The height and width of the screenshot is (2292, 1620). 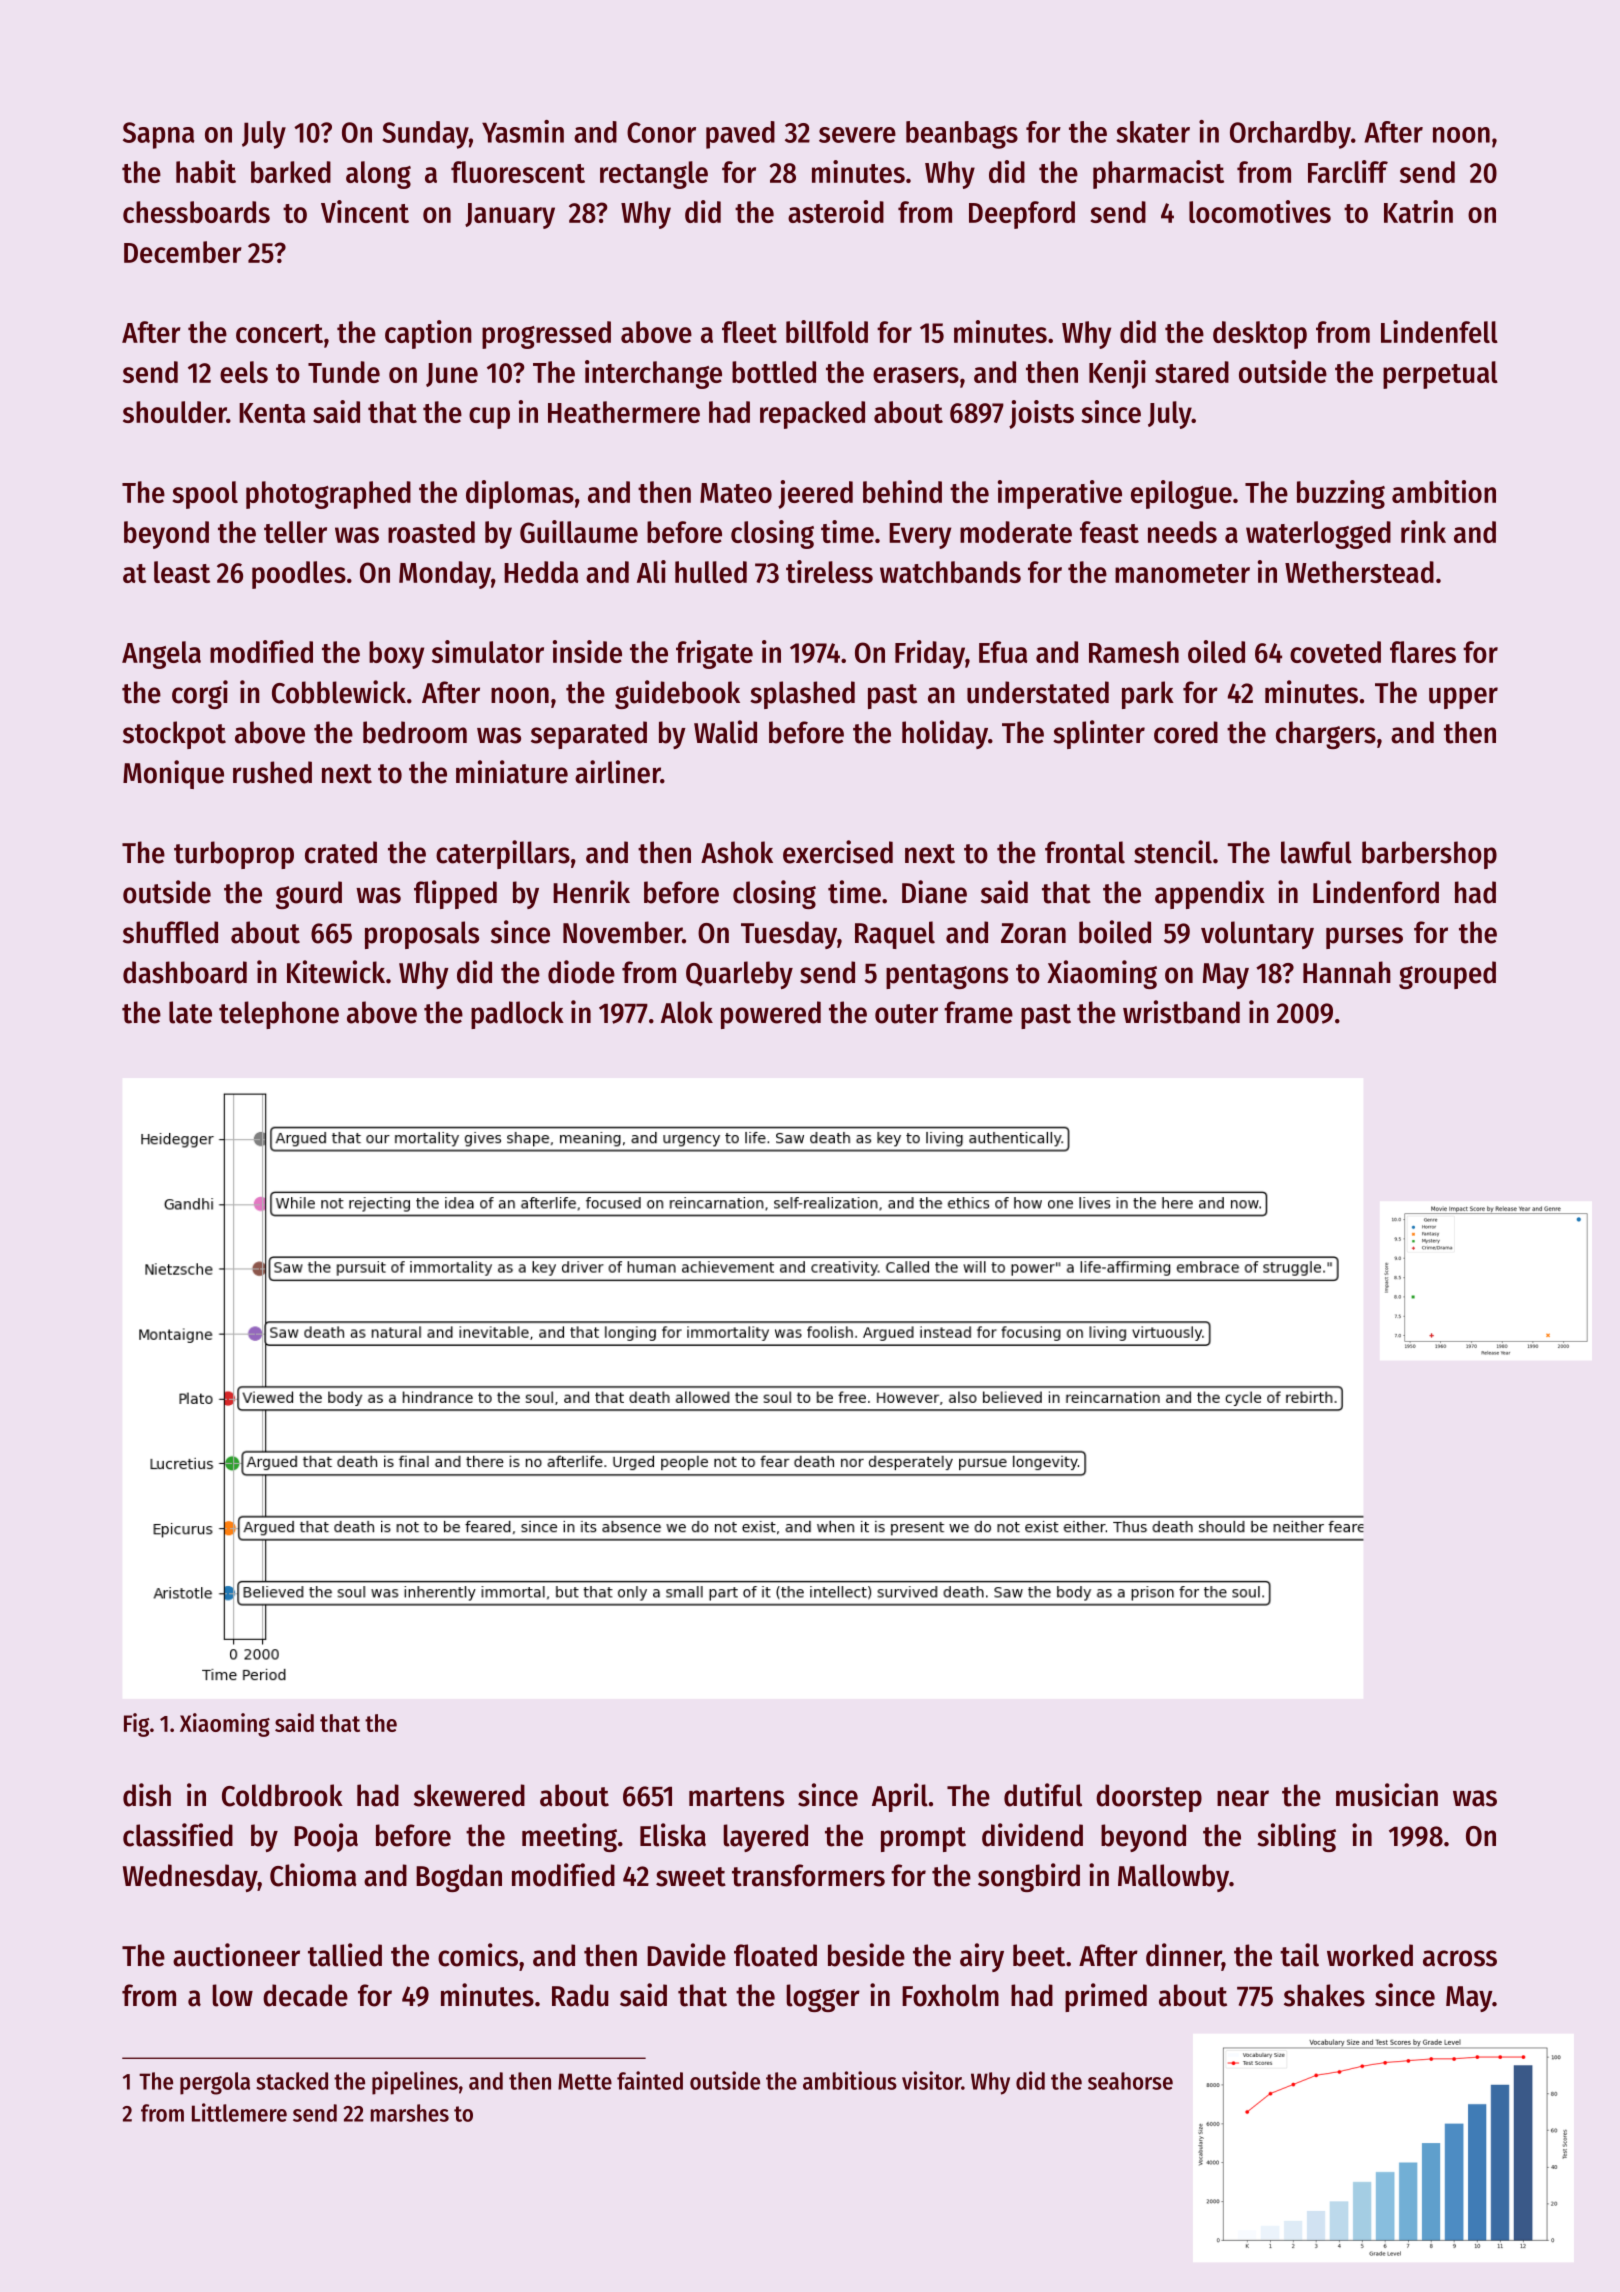 What do you see at coordinates (196, 212) in the screenshot?
I see `chessboards` at bounding box center [196, 212].
